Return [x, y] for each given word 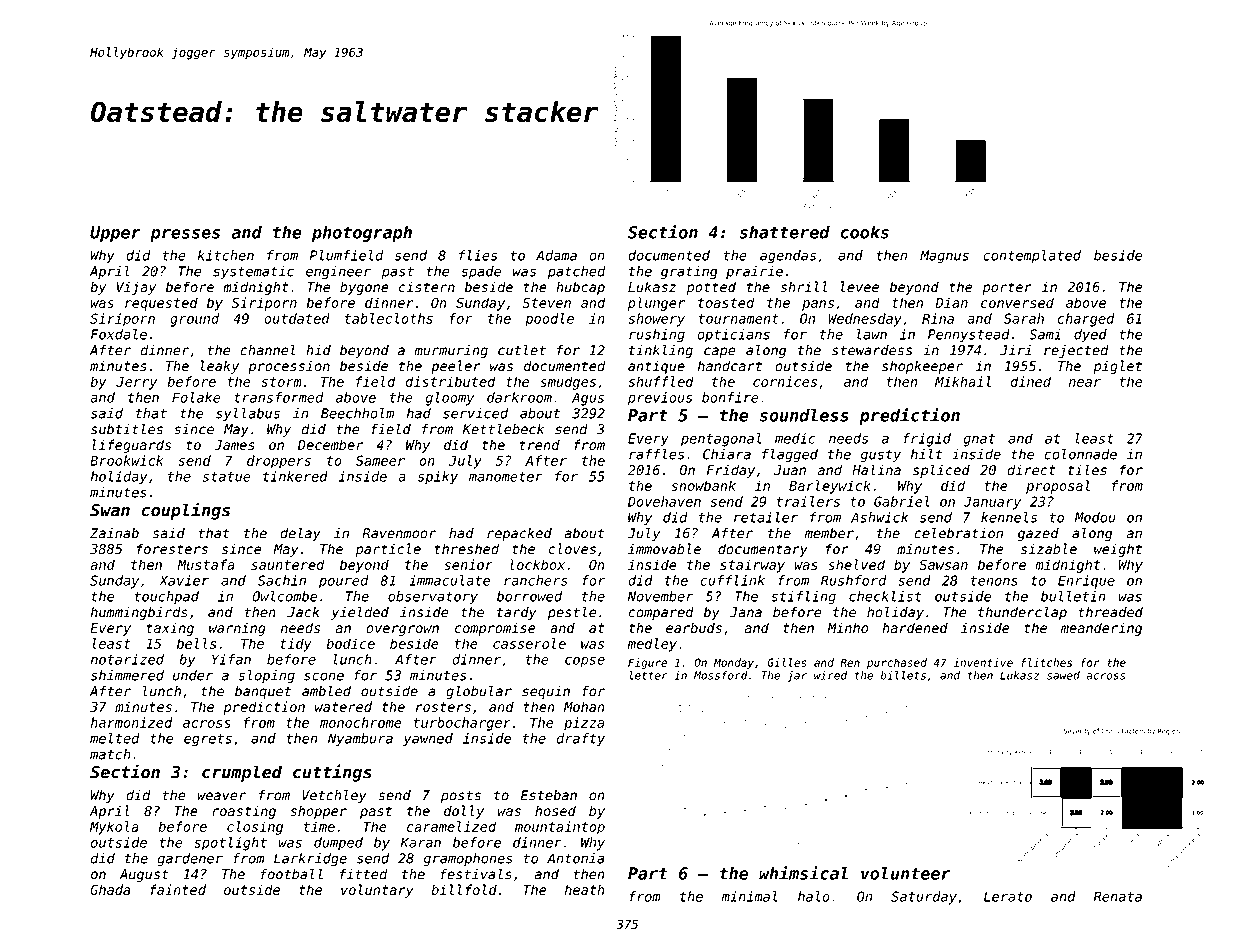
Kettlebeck [503, 429]
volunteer [906, 873]
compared [661, 613]
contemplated [1032, 257]
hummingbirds [139, 613]
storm [281, 382]
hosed [555, 810]
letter [648, 675]
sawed [1063, 675]
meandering [1101, 629]
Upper [115, 234]
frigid [927, 440]
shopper [318, 812]
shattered [784, 232]
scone [324, 676]
